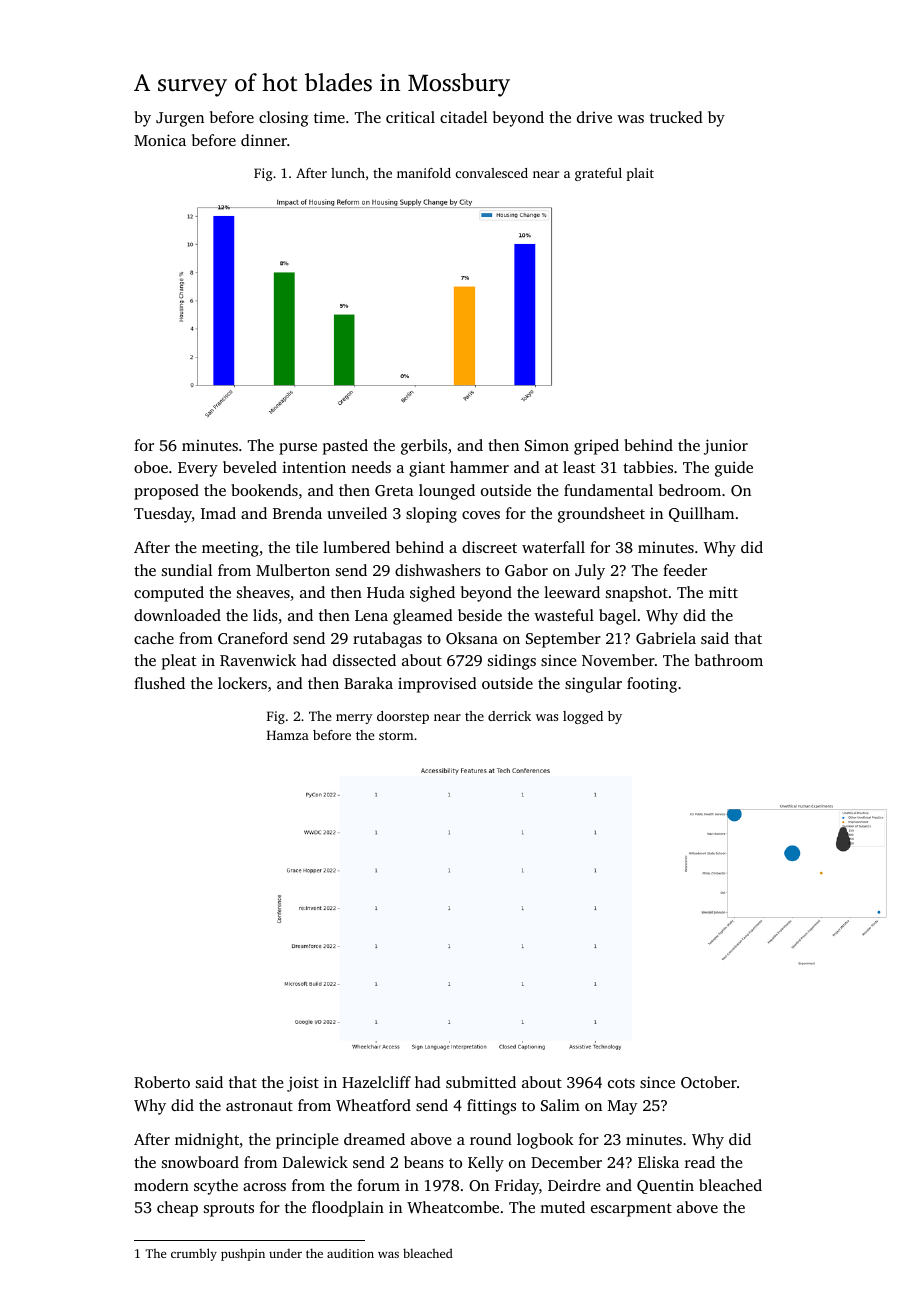 The height and width of the screenshot is (1316, 908). What do you see at coordinates (159, 683) in the screenshot?
I see `flushed` at bounding box center [159, 683].
